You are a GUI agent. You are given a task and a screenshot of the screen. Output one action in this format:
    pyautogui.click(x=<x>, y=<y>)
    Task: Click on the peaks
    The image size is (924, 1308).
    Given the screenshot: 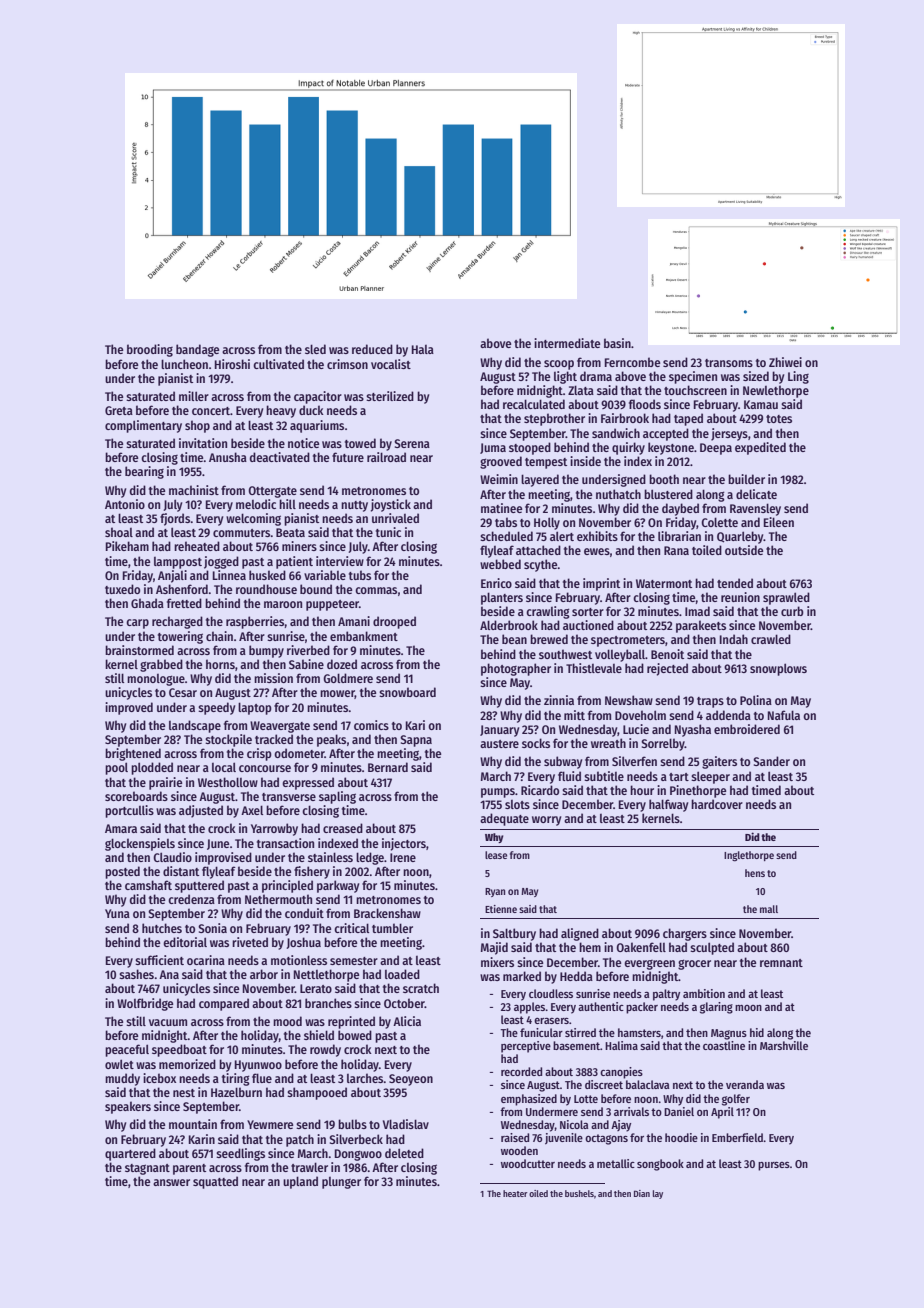 What is the action you would take?
    pyautogui.click(x=331, y=740)
